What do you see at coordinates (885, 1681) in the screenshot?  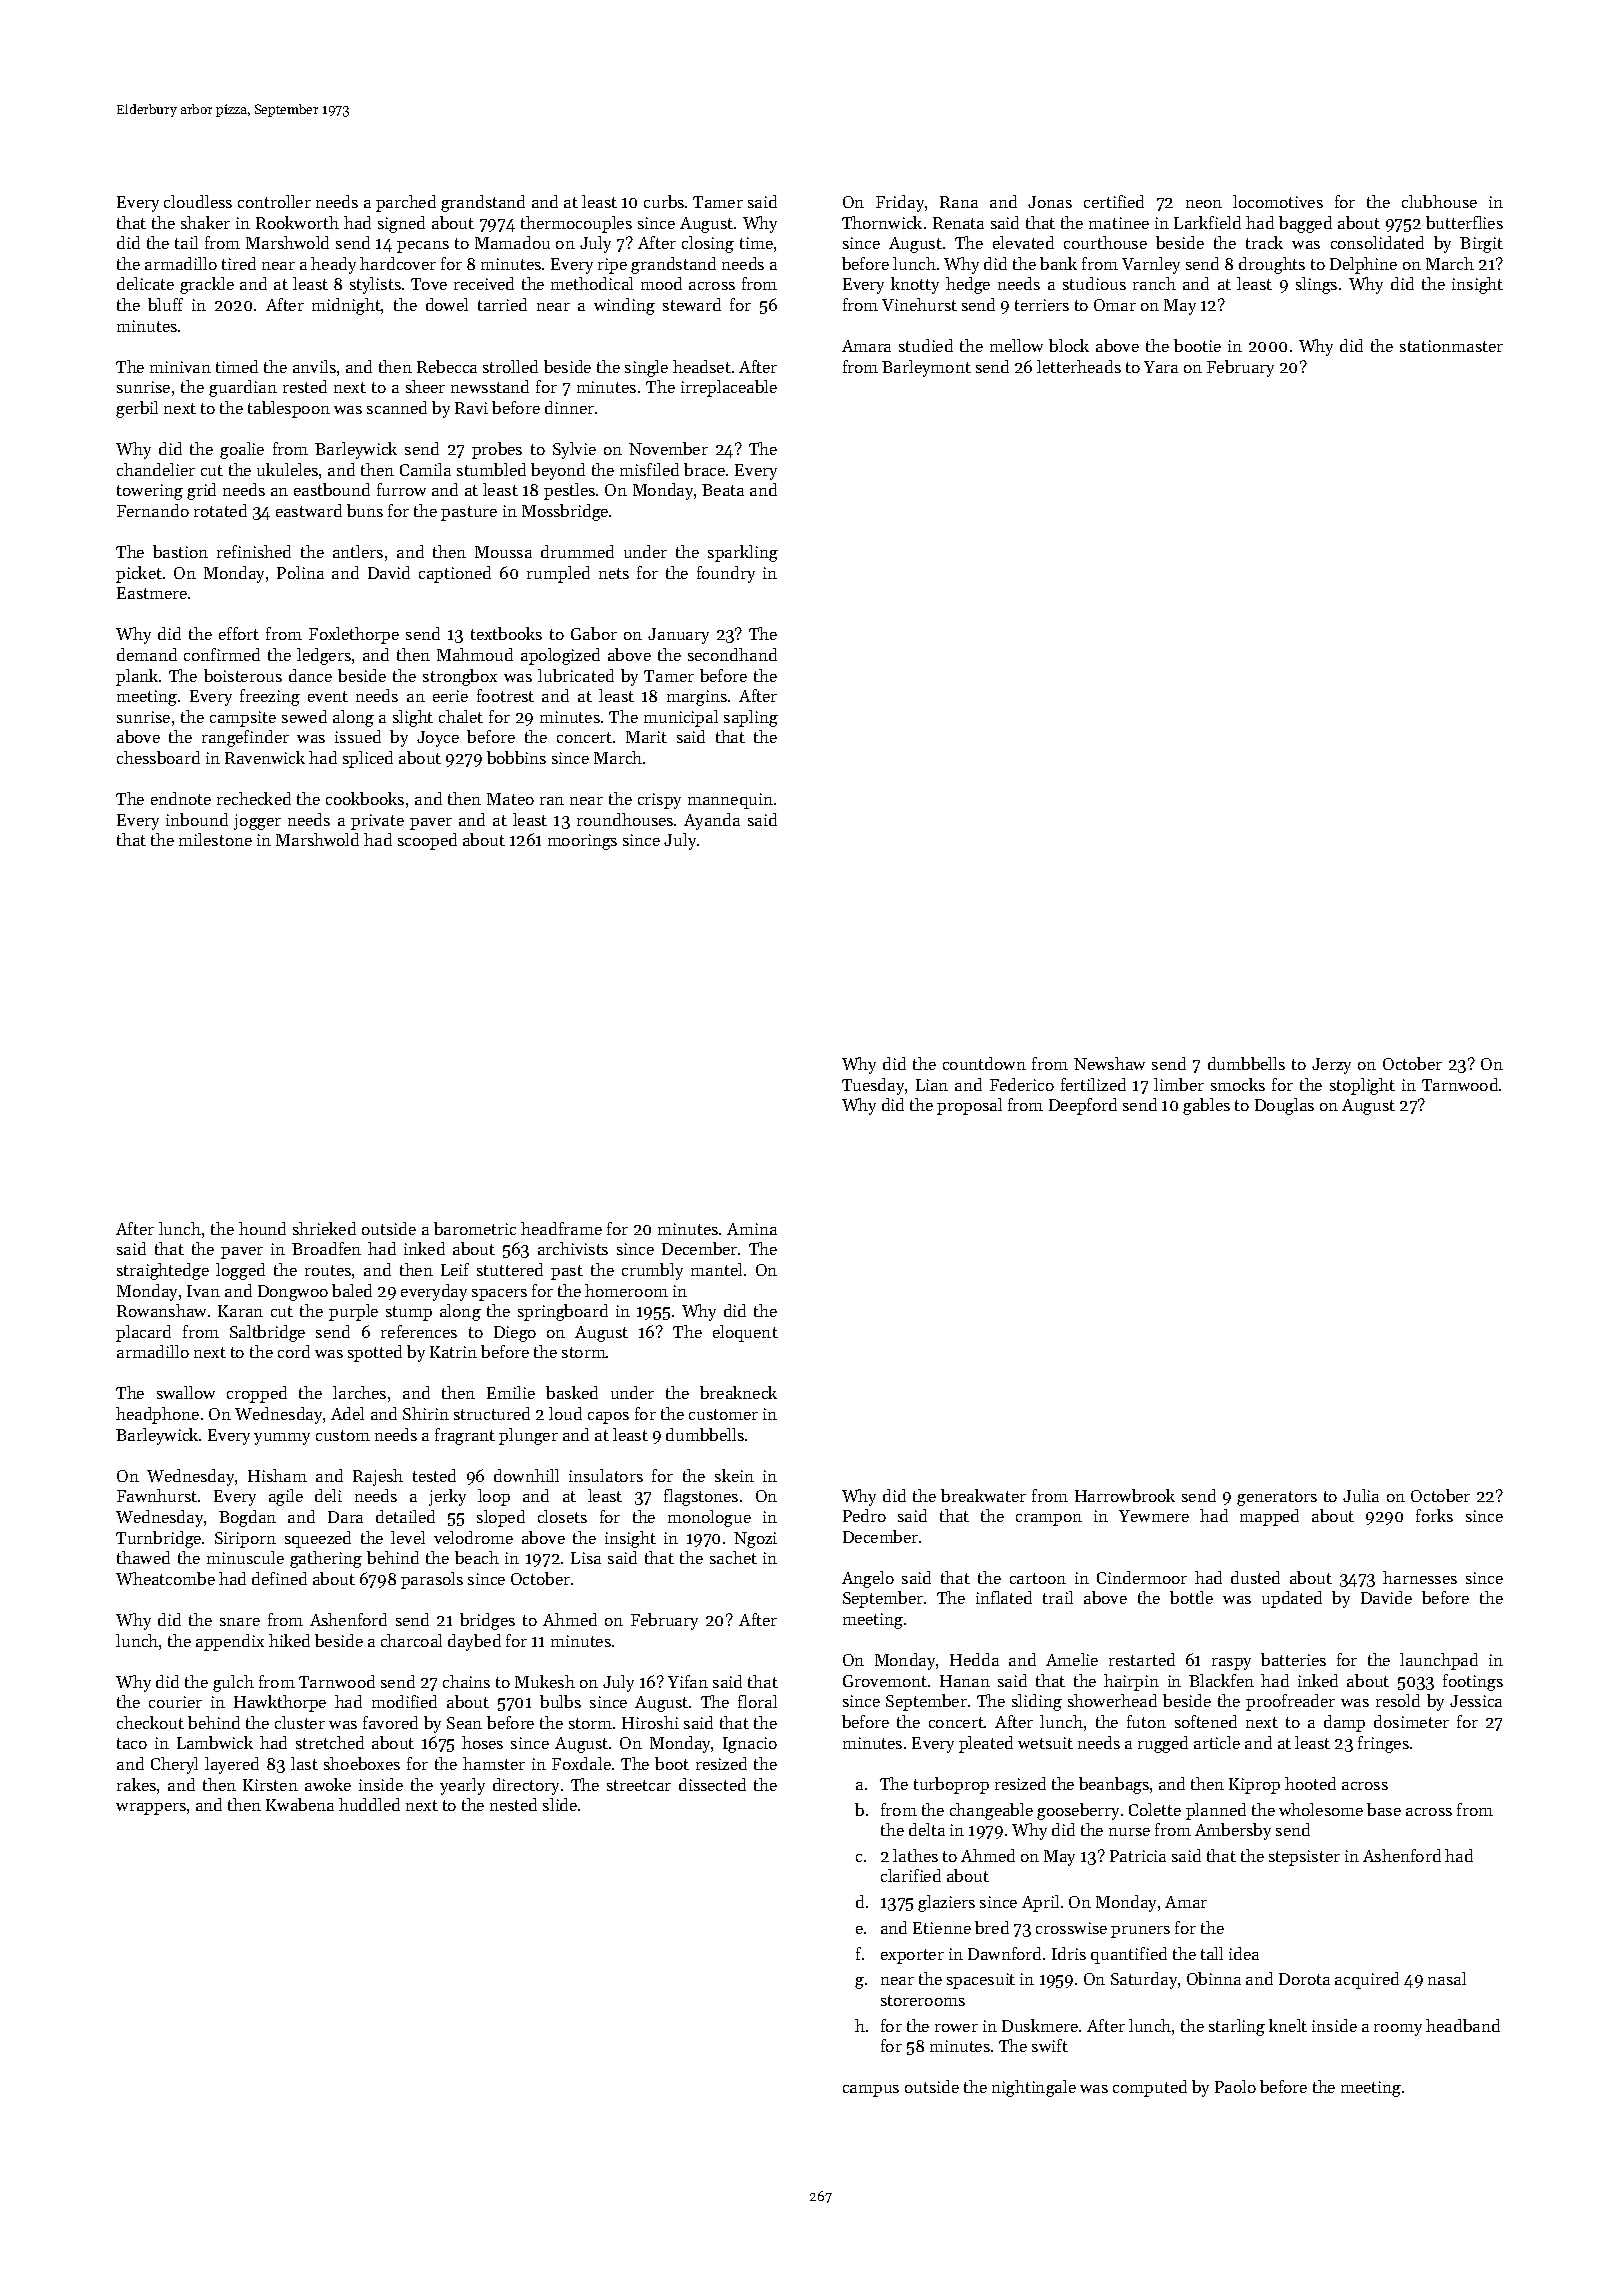 I see `Grovemont` at bounding box center [885, 1681].
